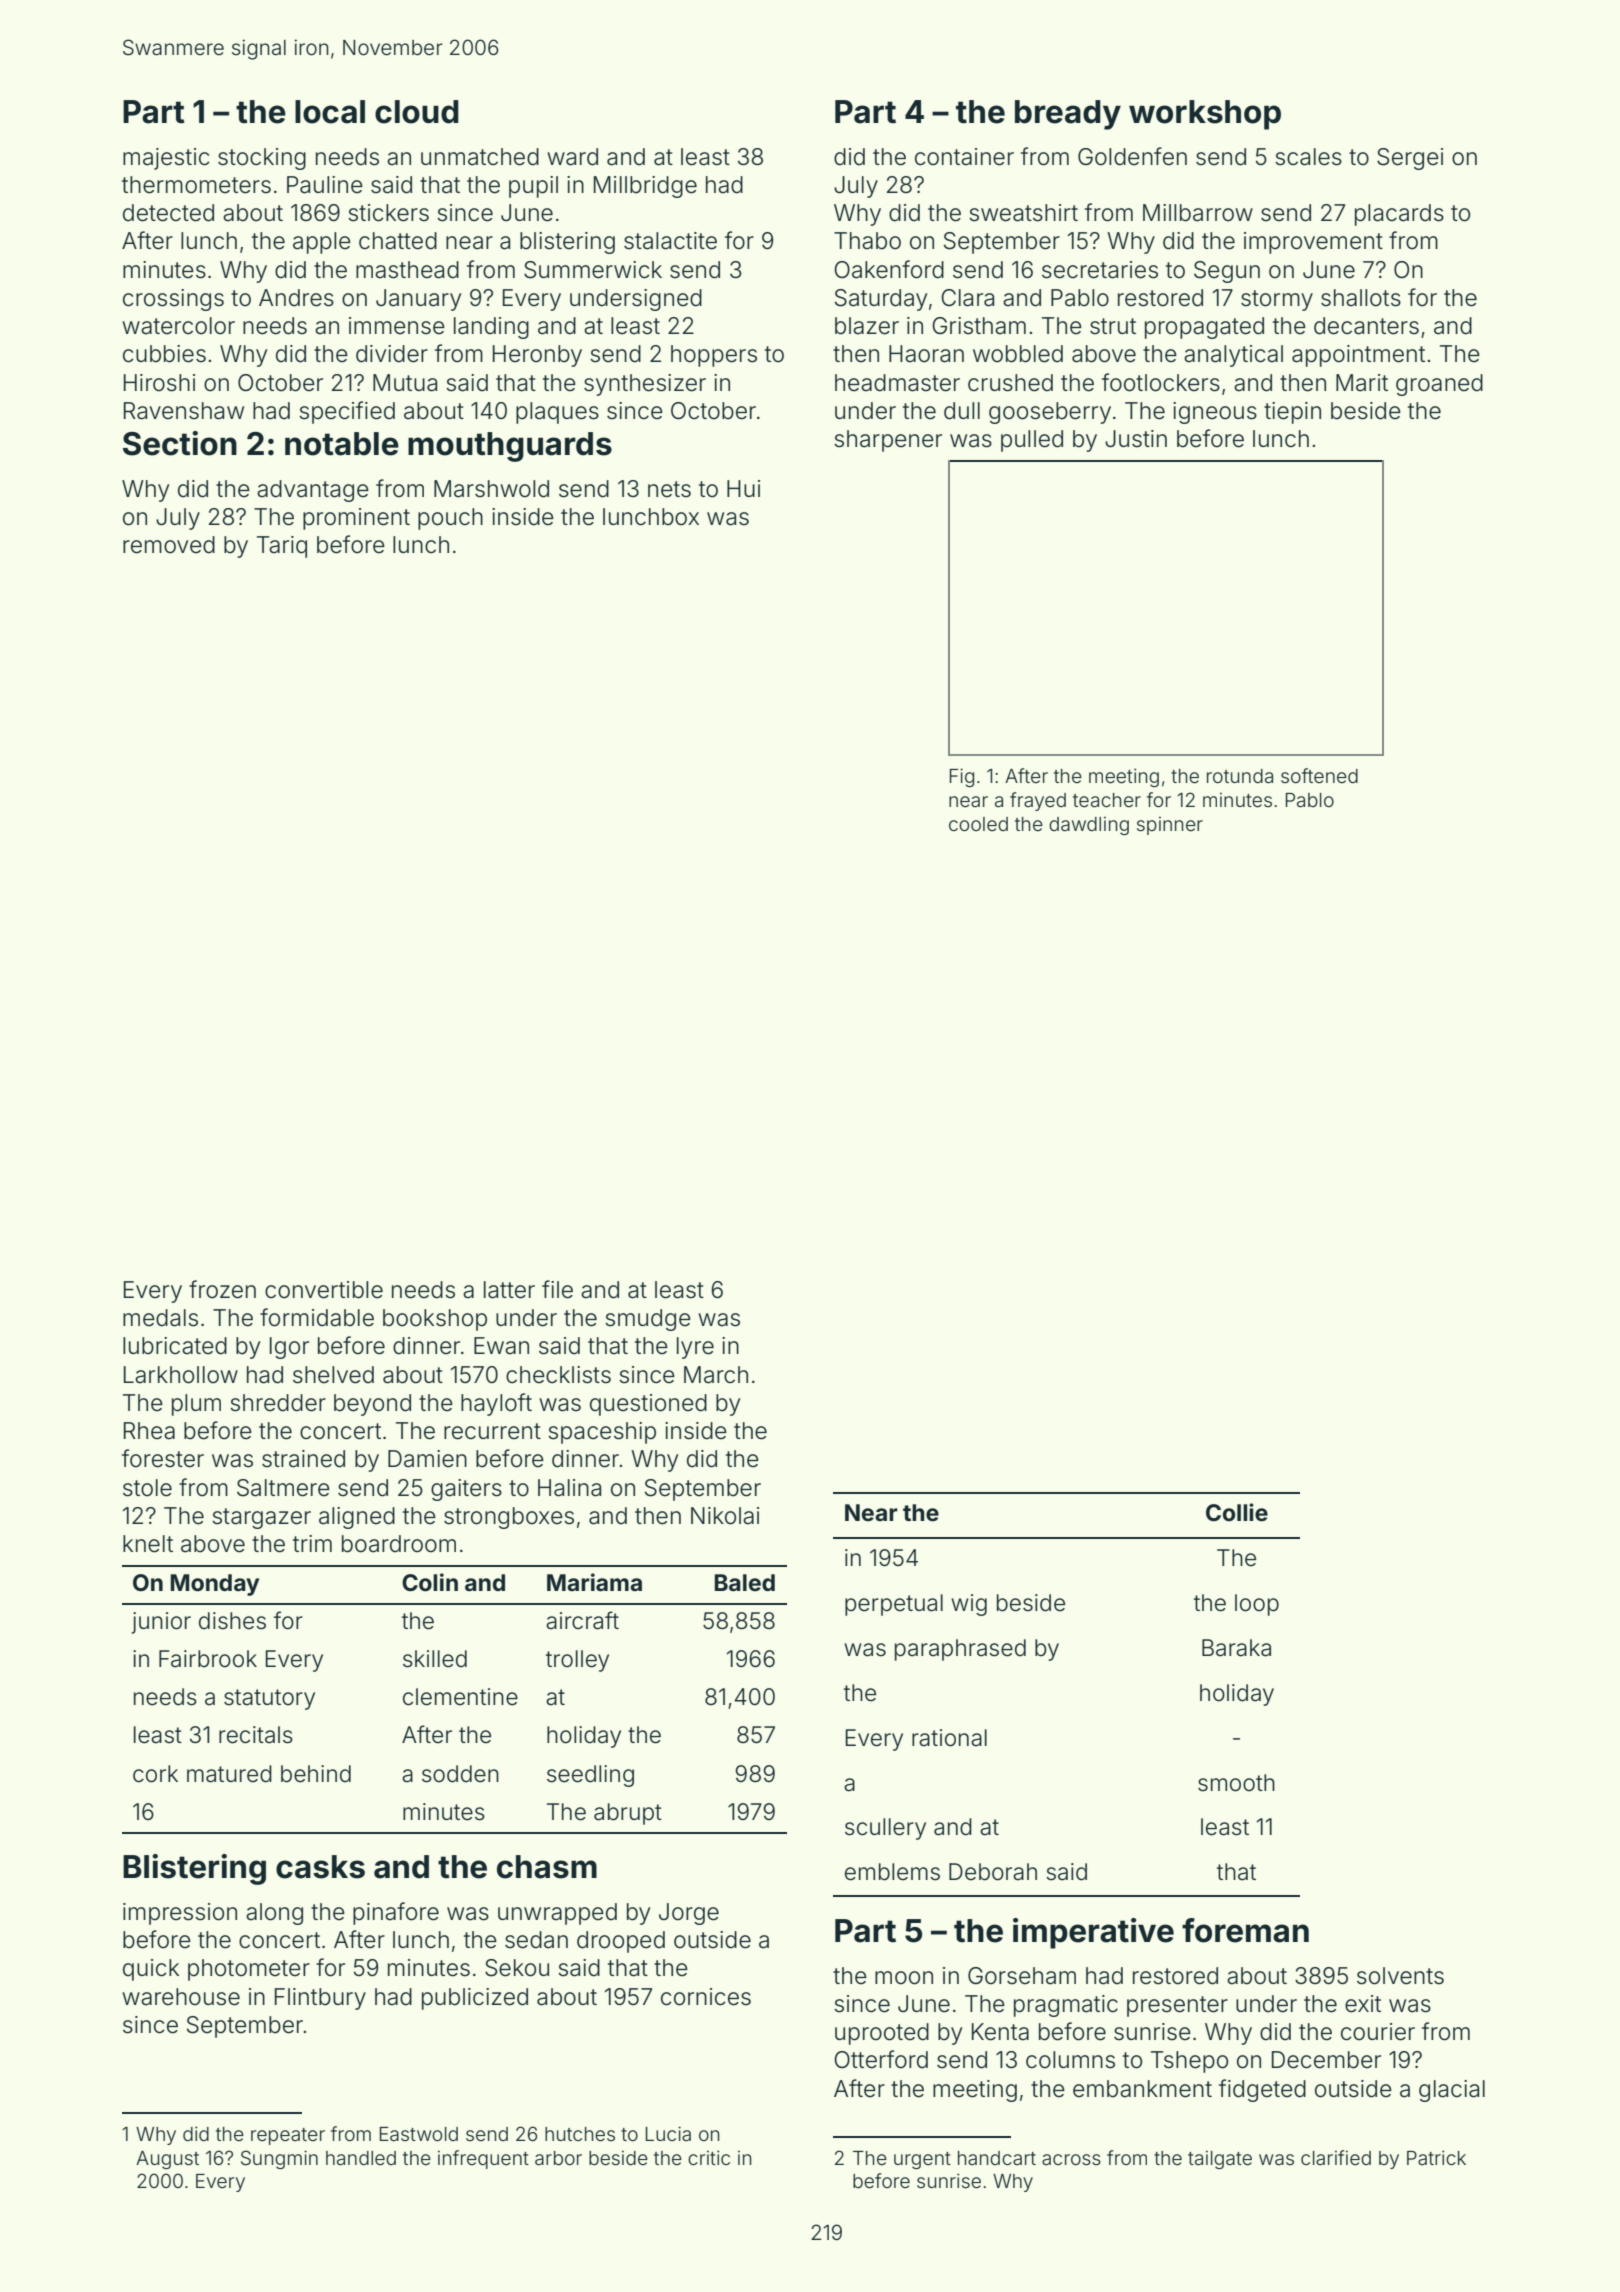  Describe the element at coordinates (222, 1289) in the image. I see `frozen` at that location.
